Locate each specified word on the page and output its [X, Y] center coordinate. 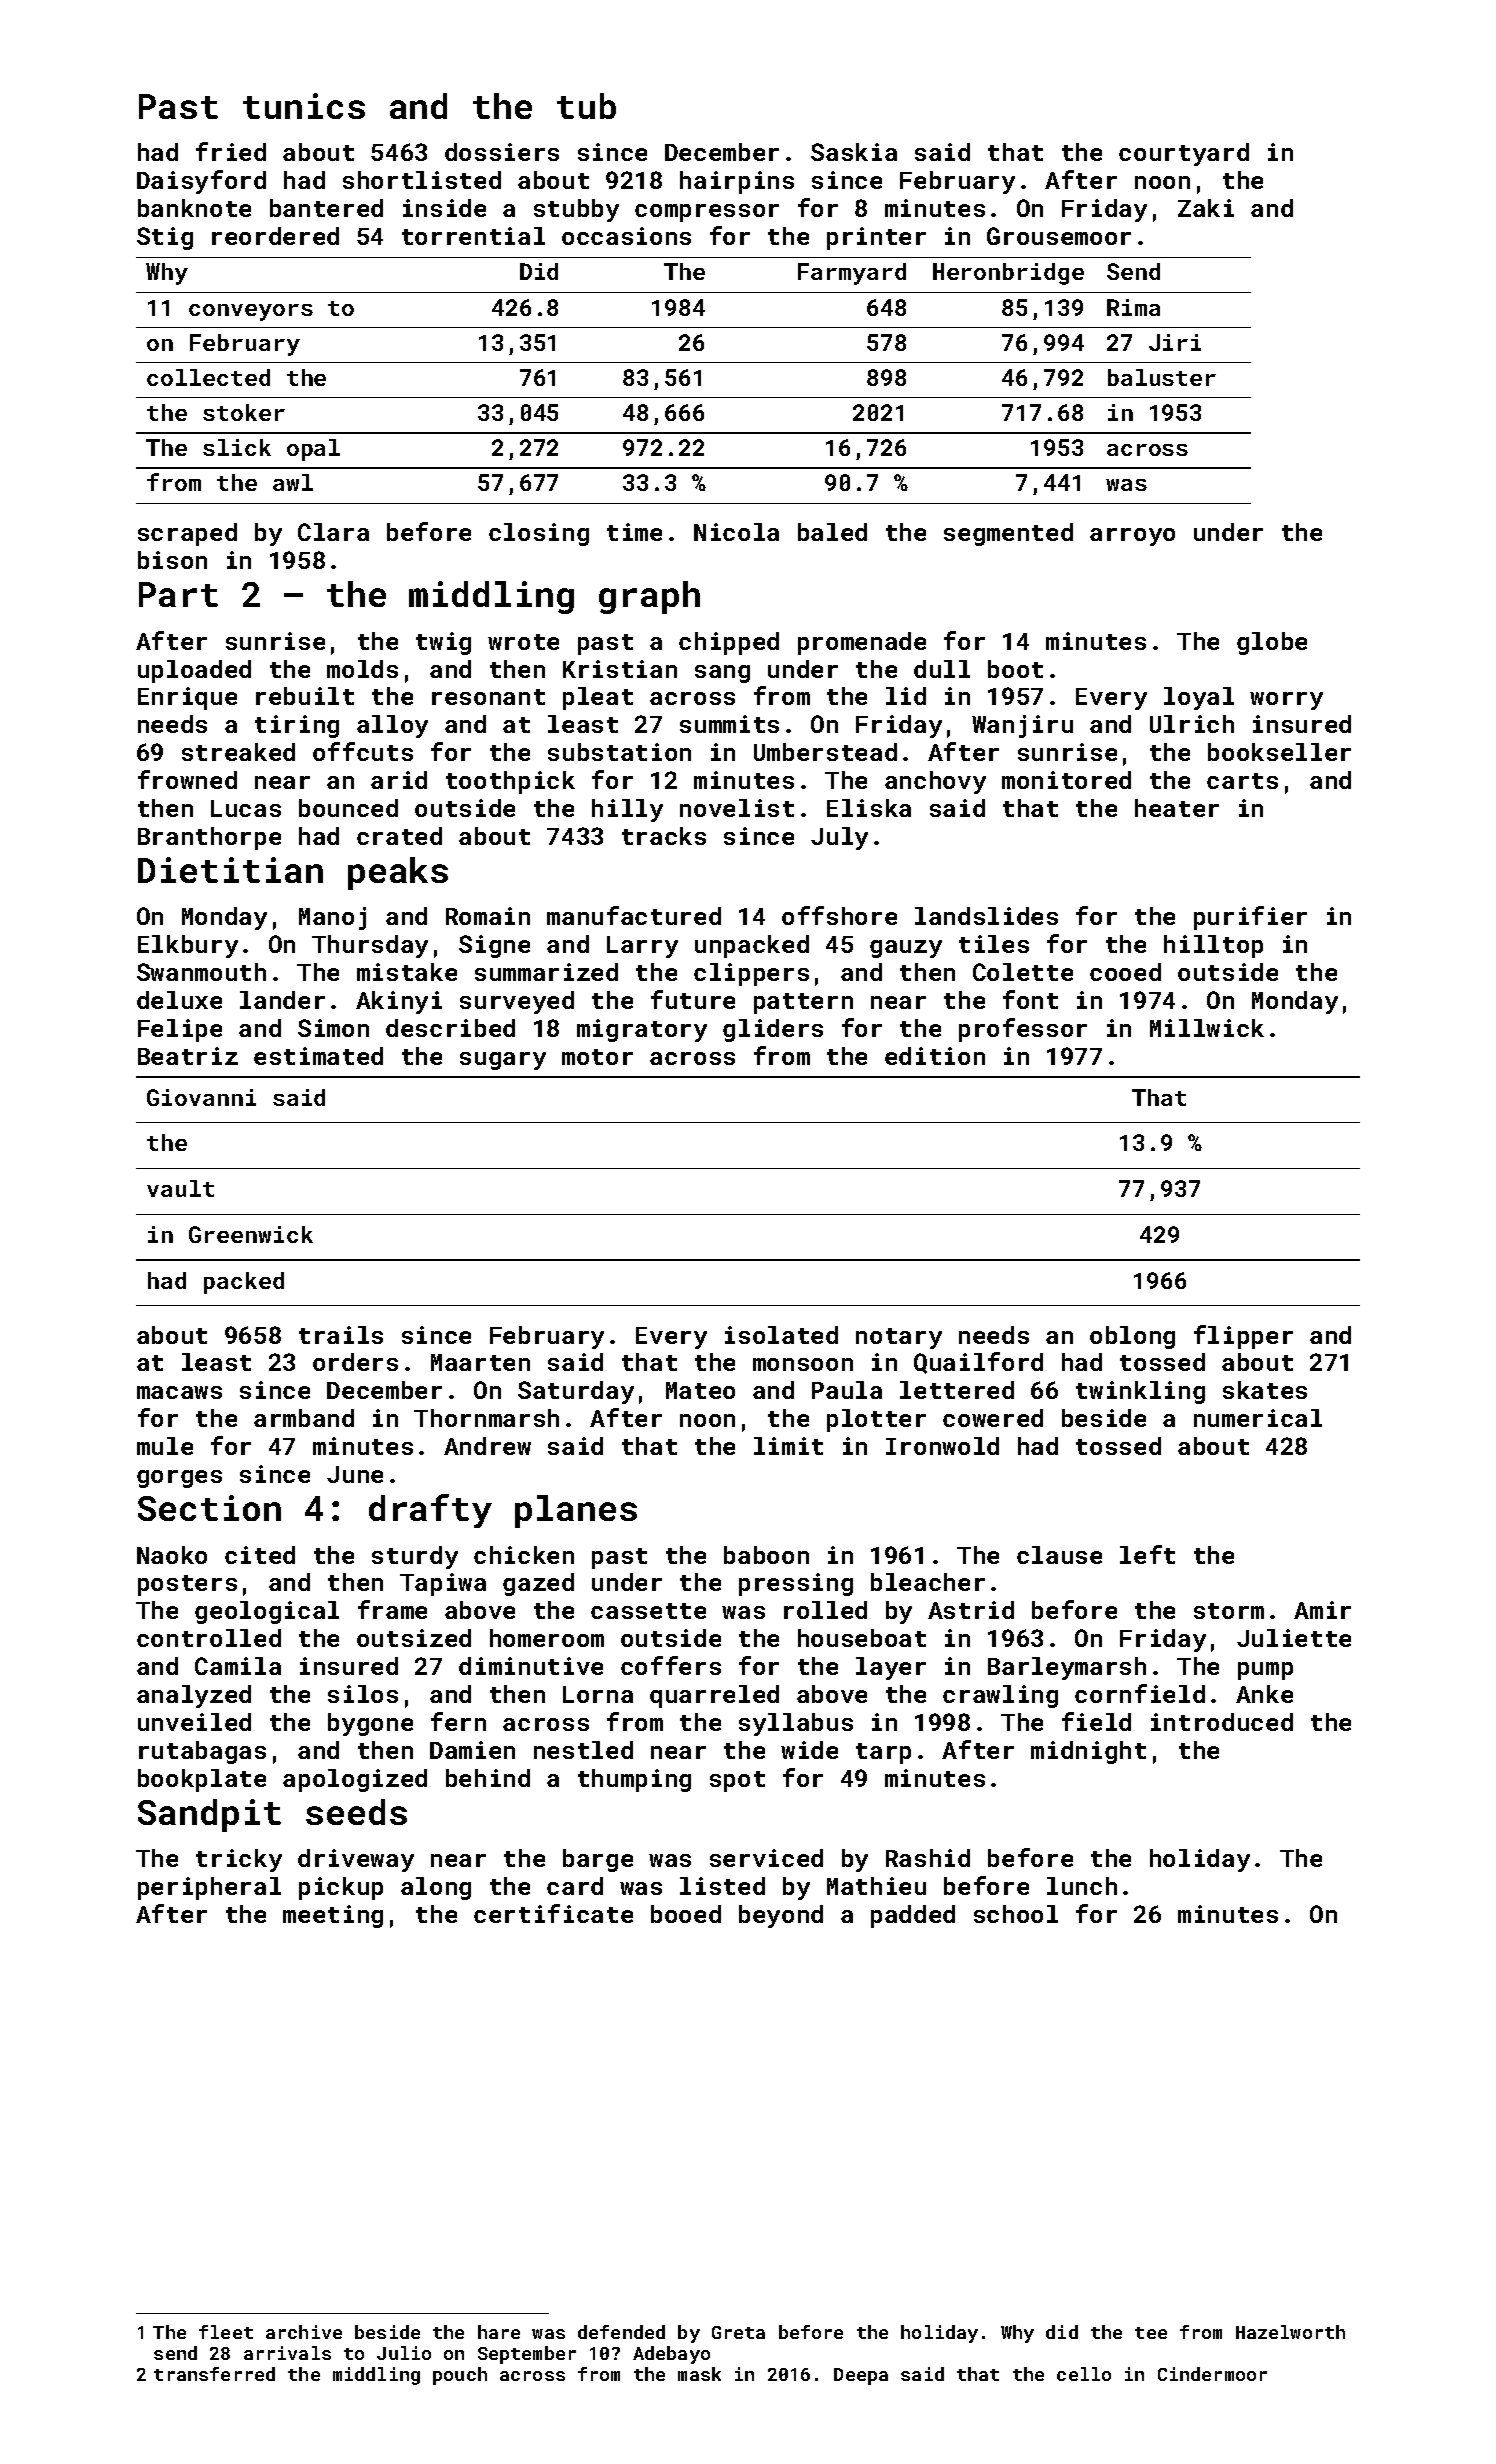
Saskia [854, 152]
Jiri [1175, 342]
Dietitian [230, 870]
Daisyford [201, 182]
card [575, 1886]
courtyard [1184, 154]
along [436, 1888]
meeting [333, 1916]
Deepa [861, 2376]
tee [1151, 2333]
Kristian [620, 669]
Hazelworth [1290, 2332]
